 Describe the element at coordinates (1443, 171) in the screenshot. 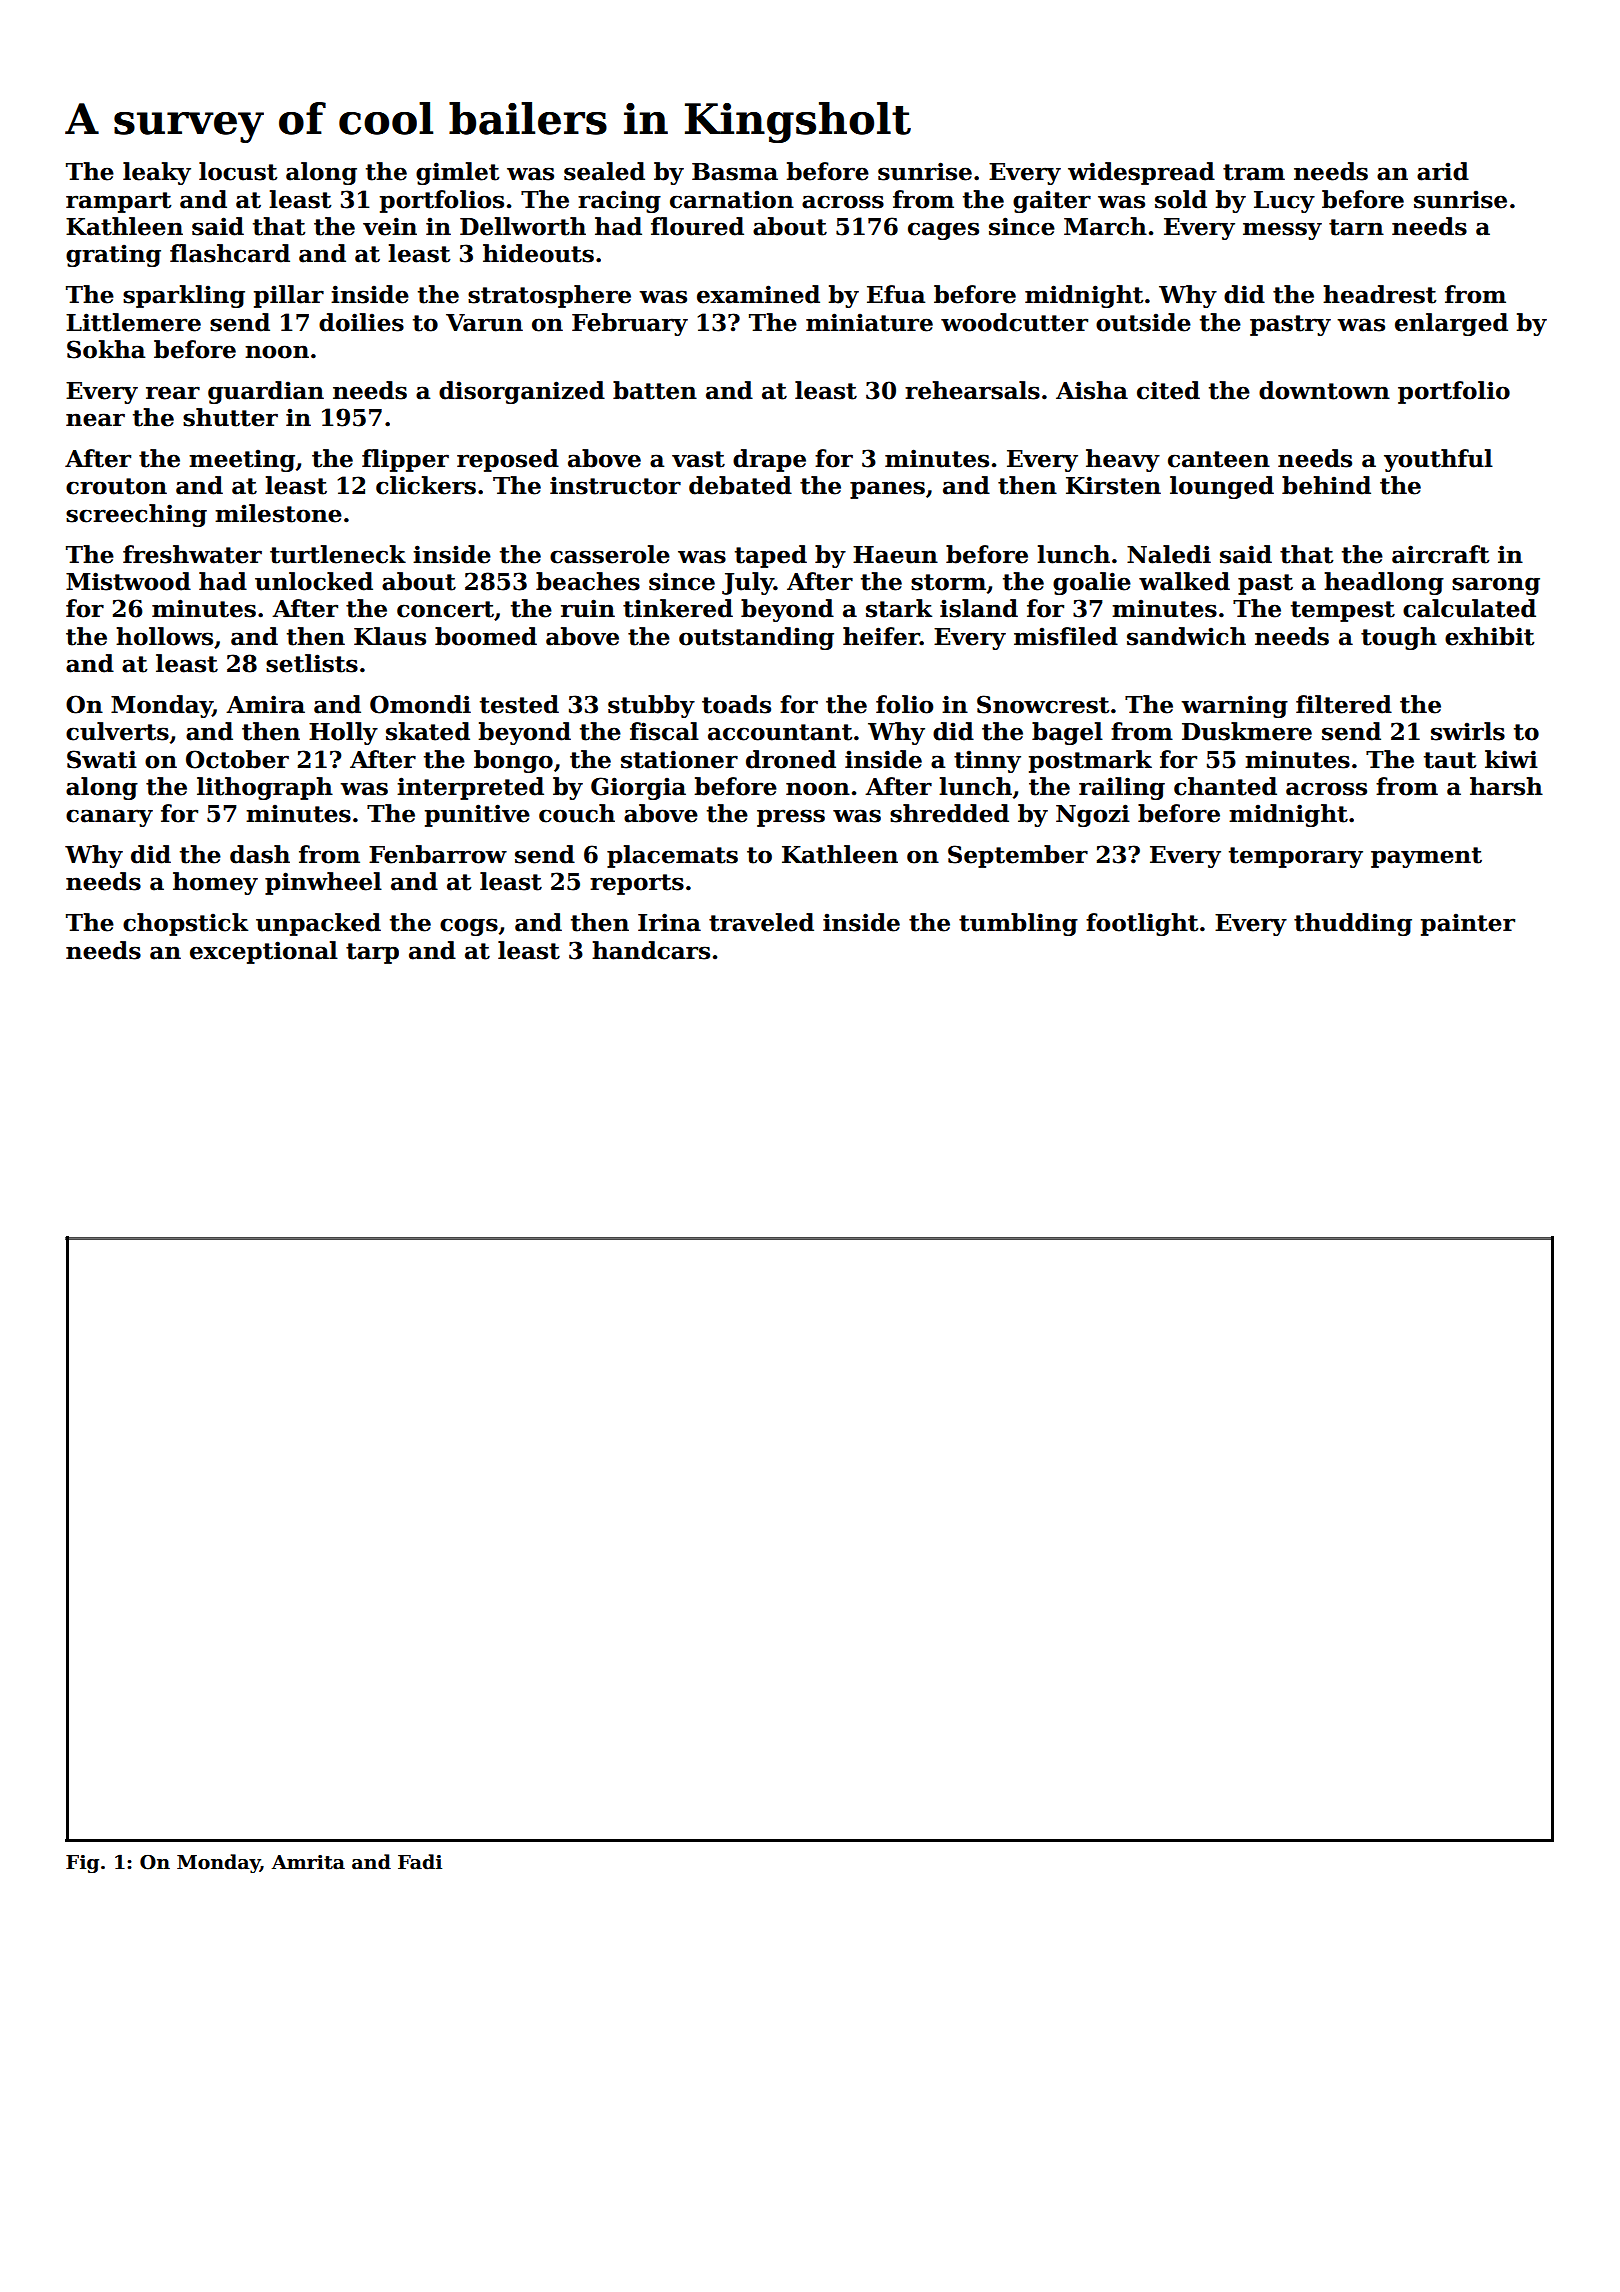

I see `arid` at that location.
